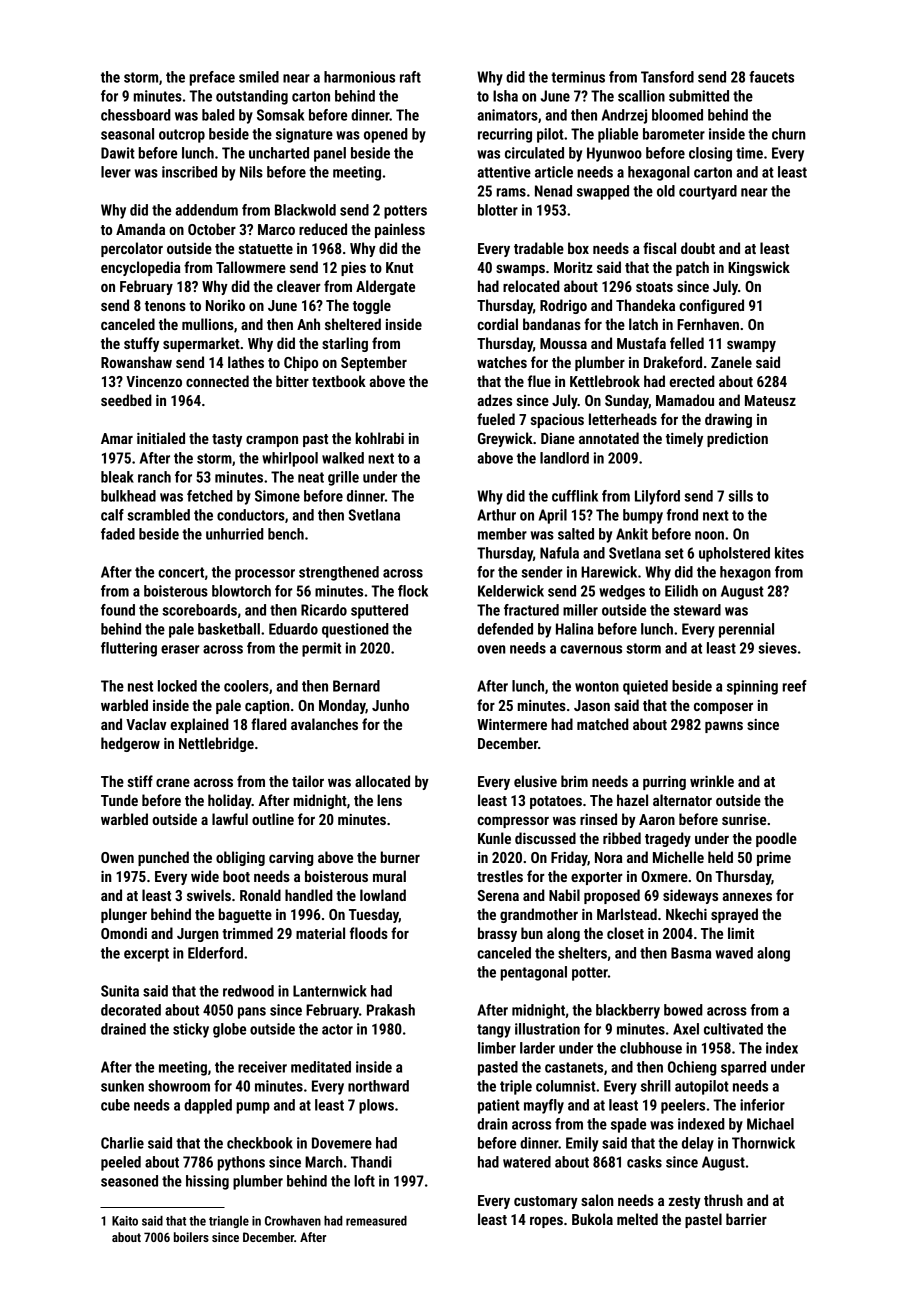  I want to click on watered, so click(527, 1162).
